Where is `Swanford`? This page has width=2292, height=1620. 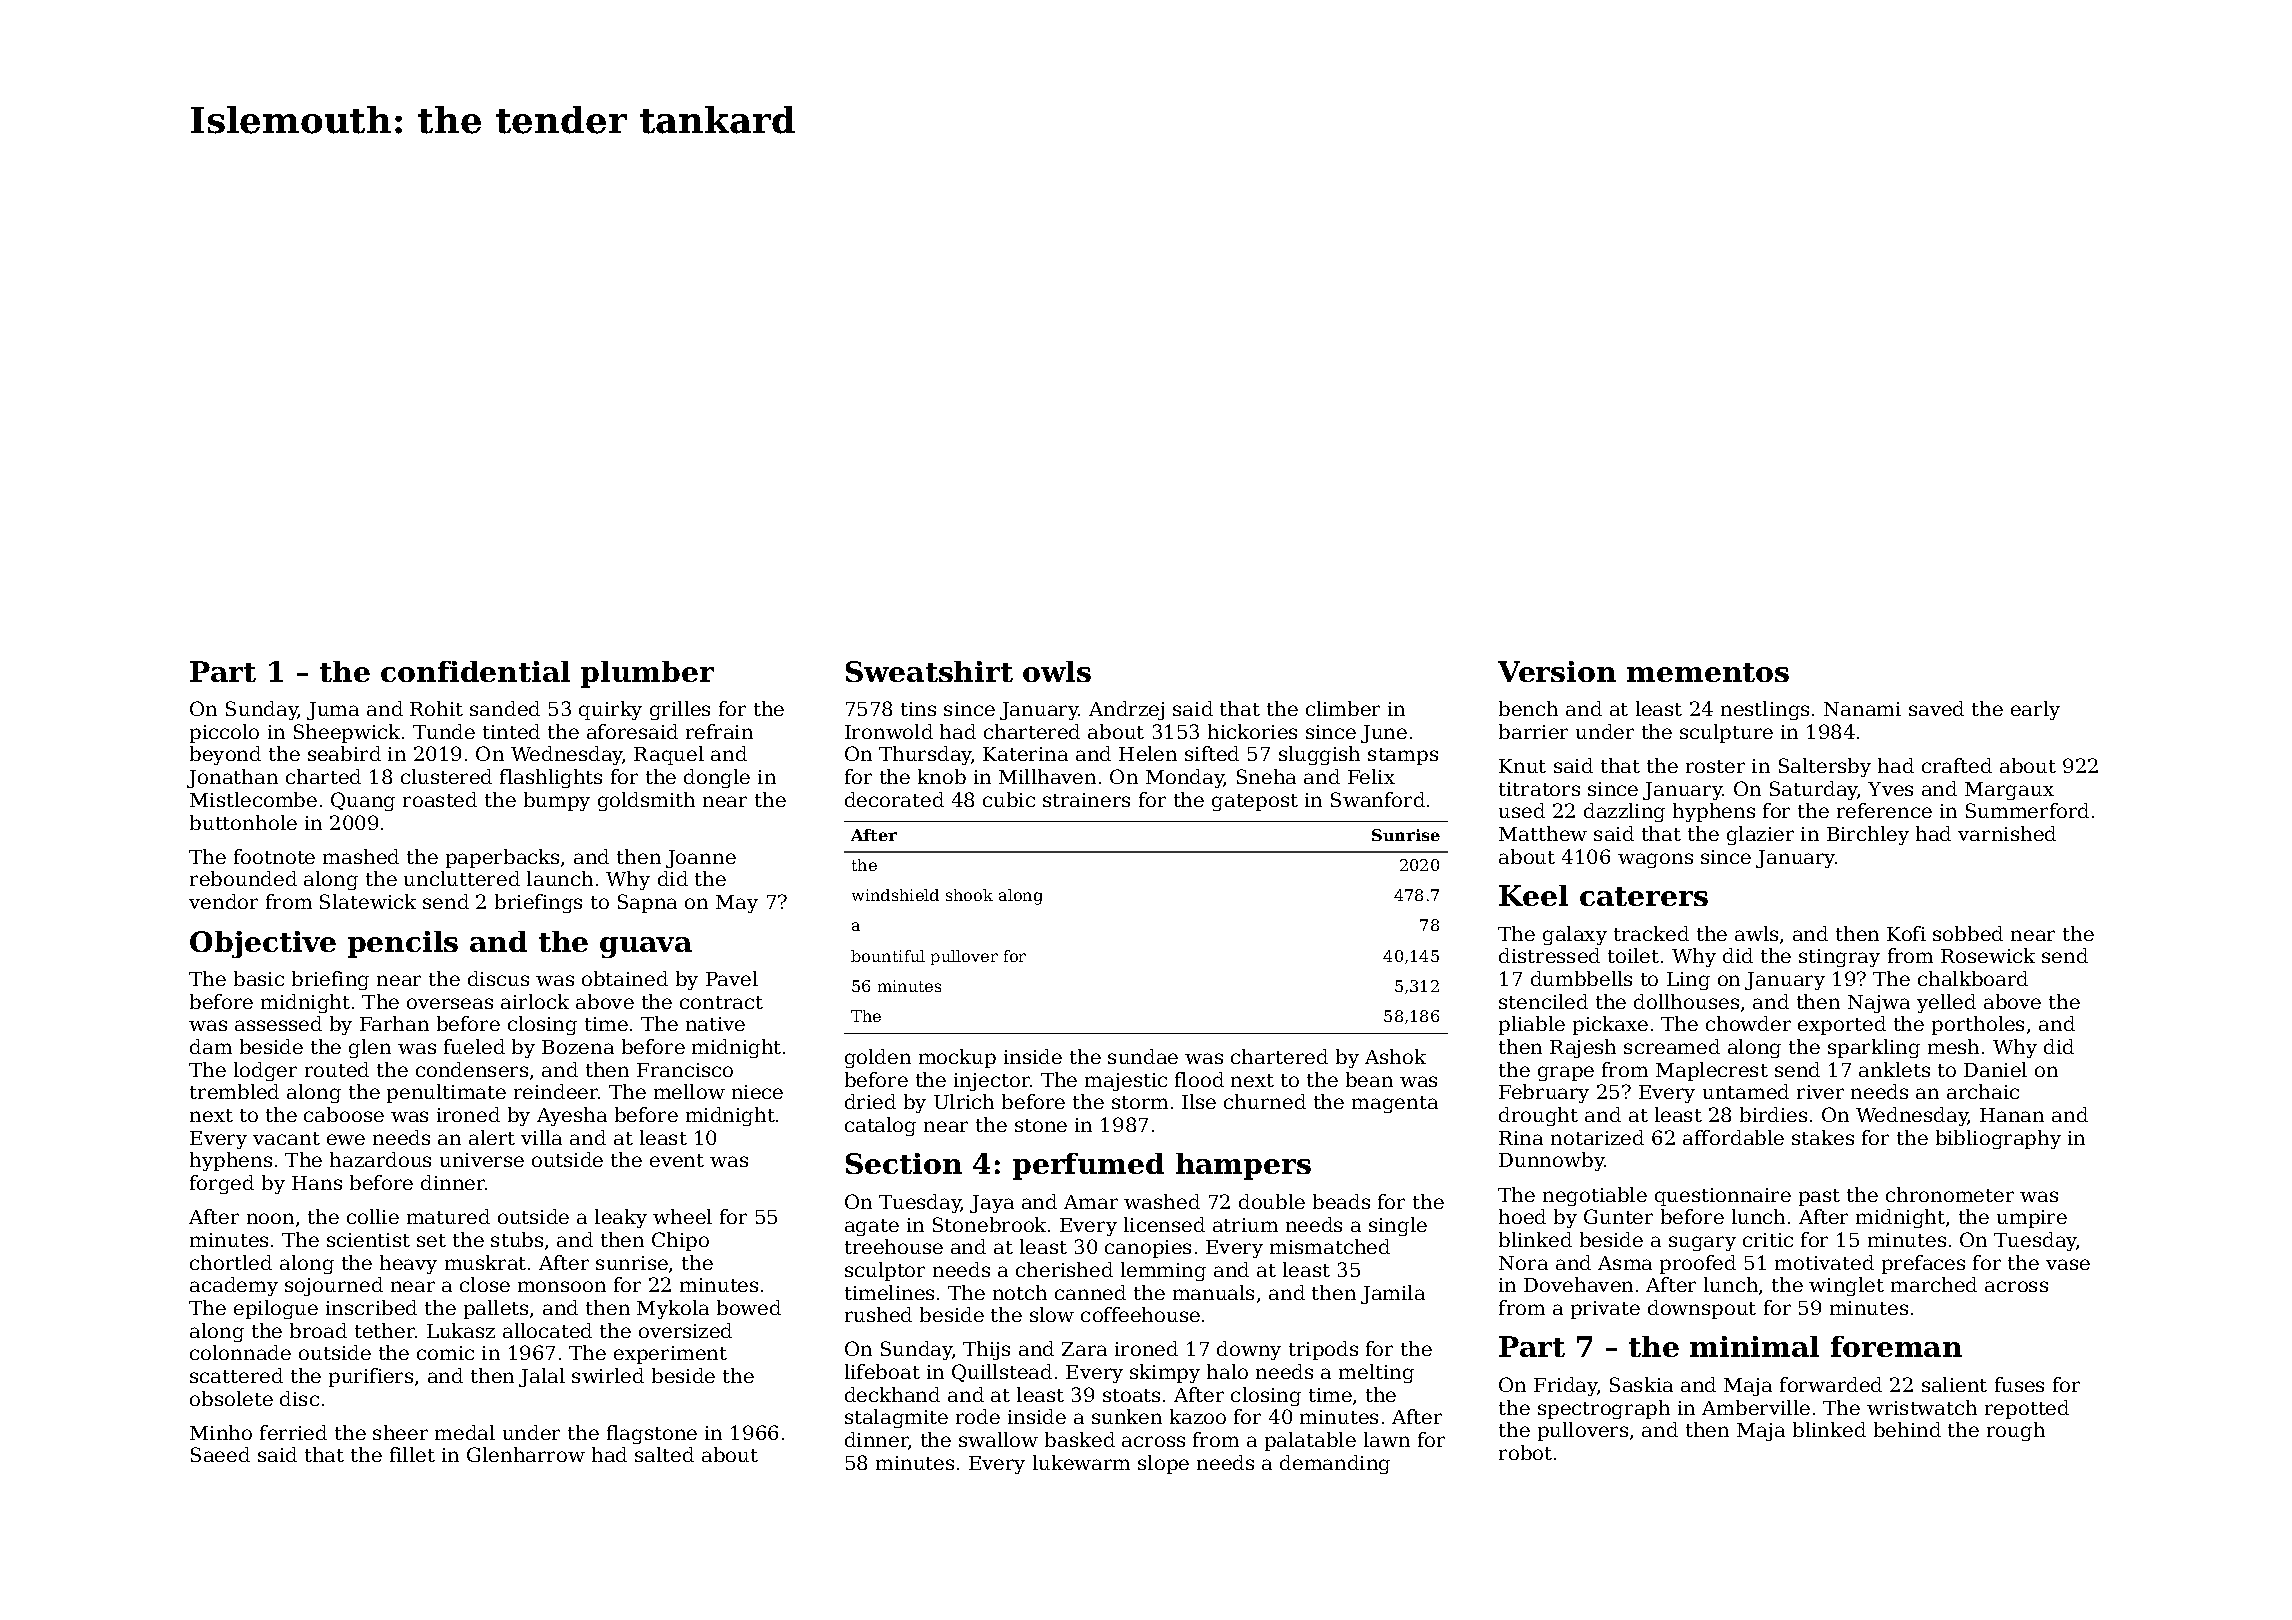 Swanford is located at coordinates (1378, 799).
